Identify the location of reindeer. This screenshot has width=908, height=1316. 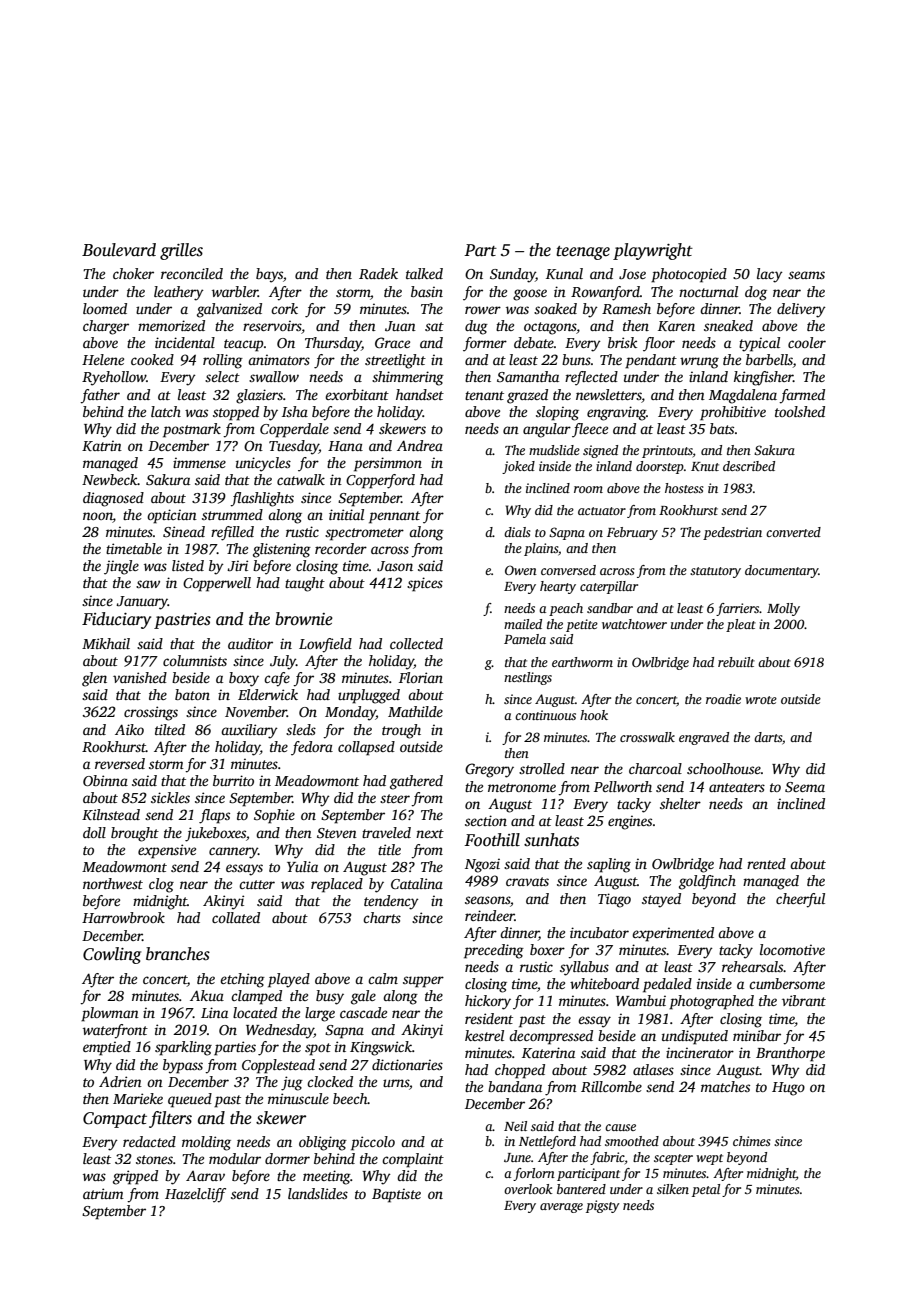
(490, 915).
